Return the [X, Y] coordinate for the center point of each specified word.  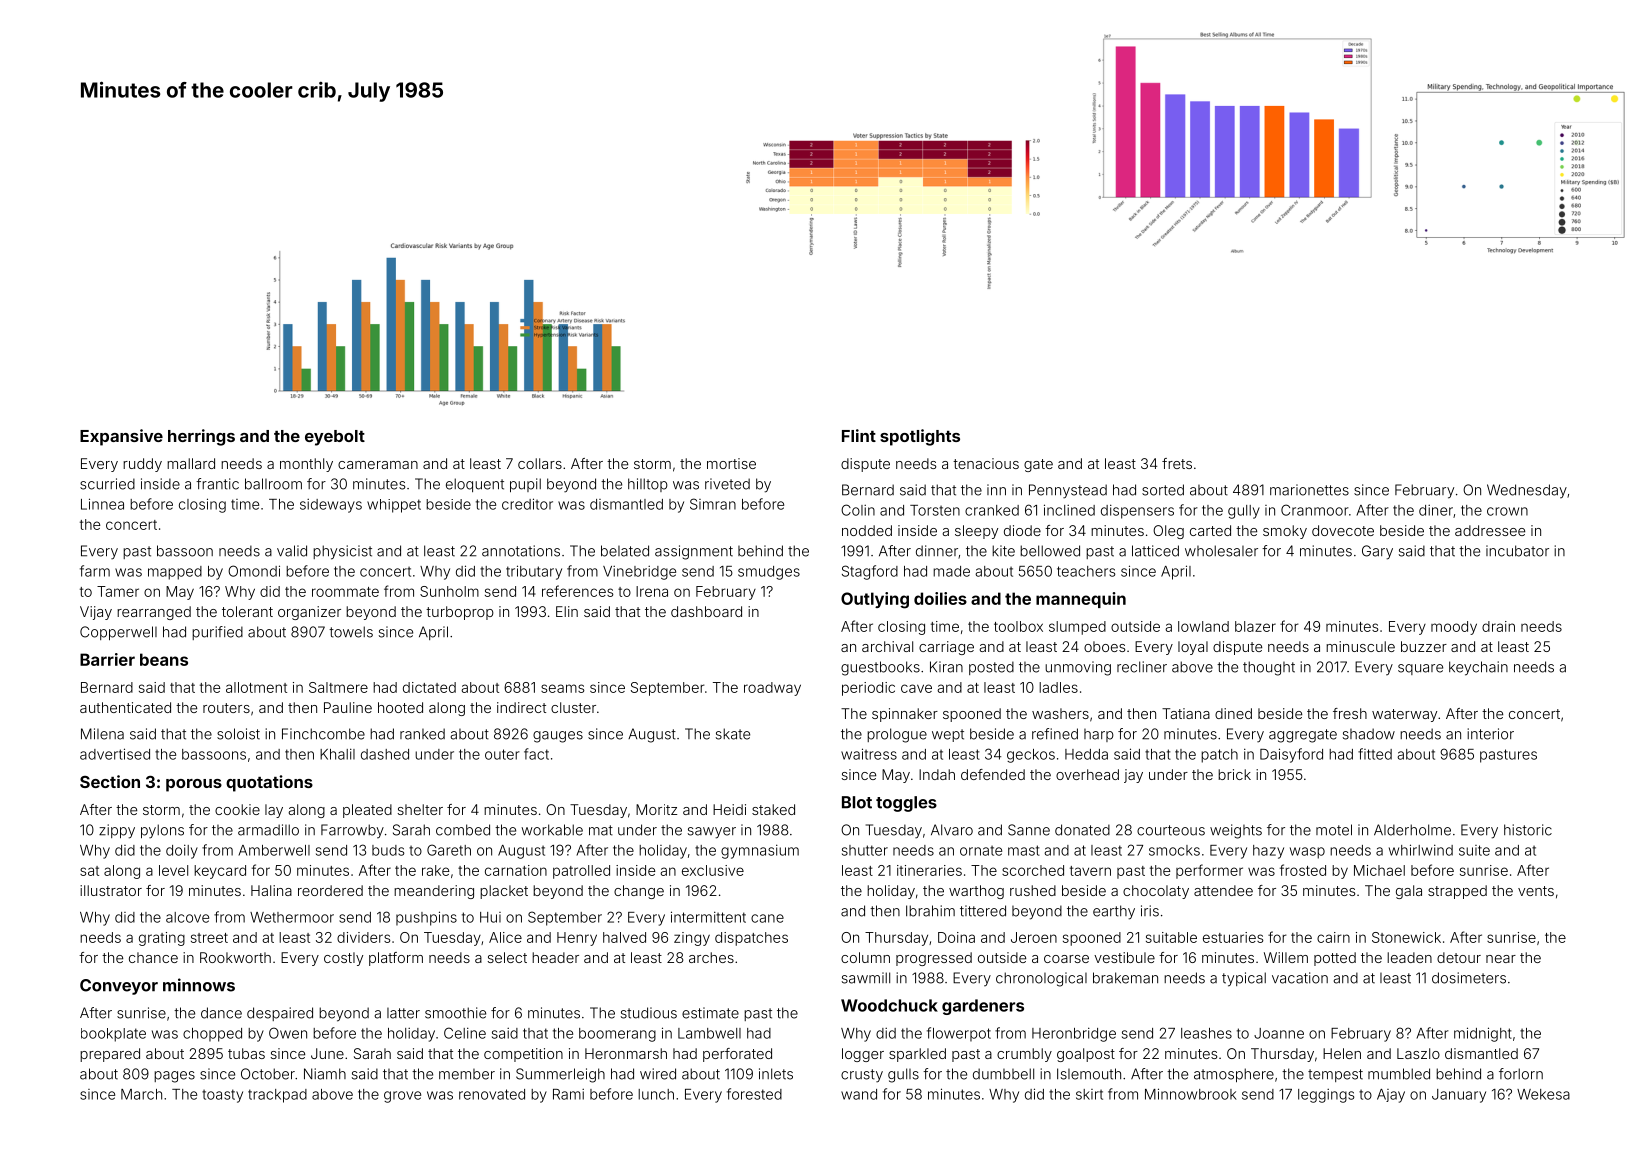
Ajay [1391, 1096]
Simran [713, 504]
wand [859, 1094]
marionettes [1309, 490]
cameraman [378, 465]
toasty [222, 1096]
